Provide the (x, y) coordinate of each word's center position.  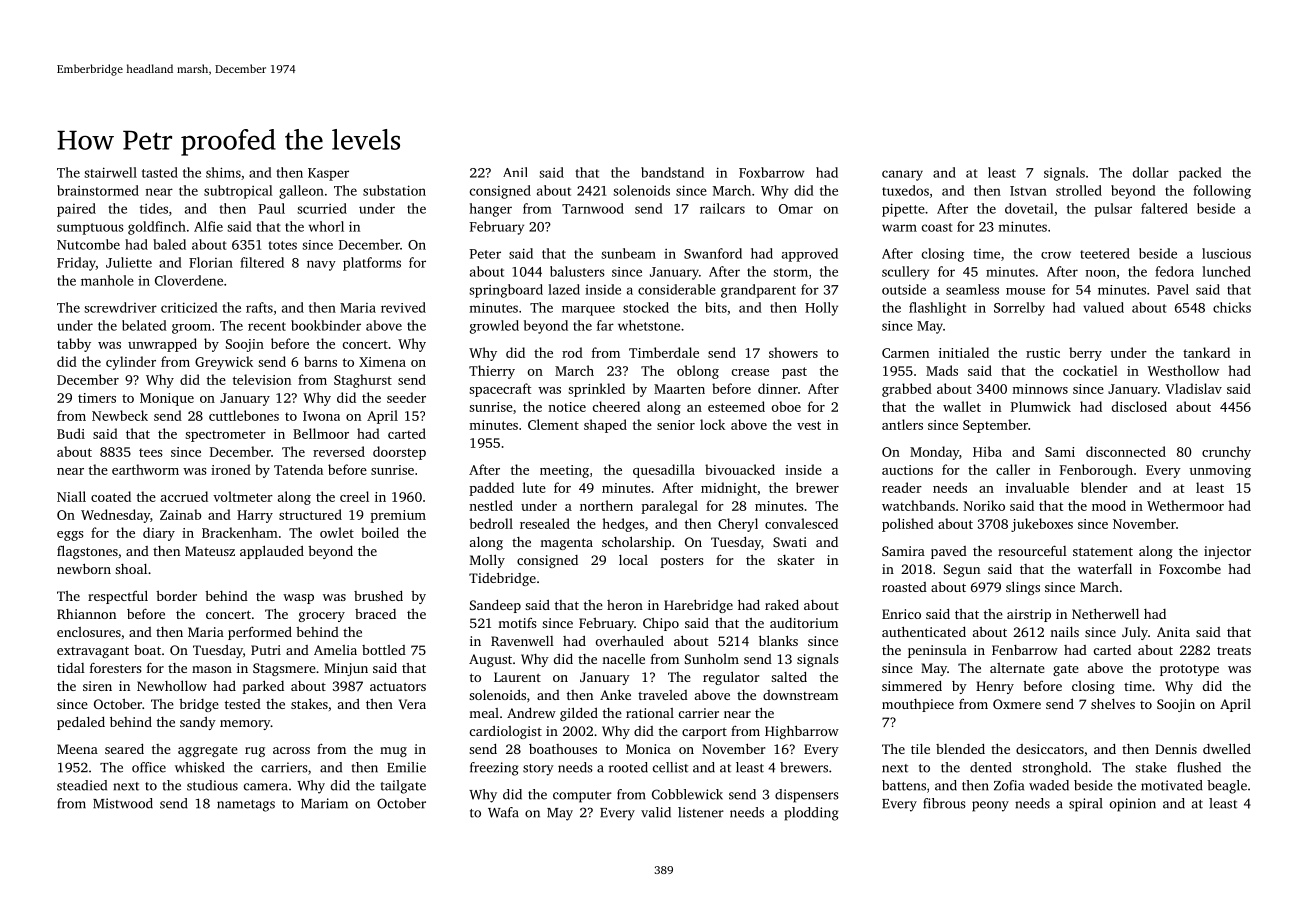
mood (1109, 505)
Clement (553, 424)
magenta (566, 544)
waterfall (1105, 568)
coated (111, 496)
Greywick (224, 363)
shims (223, 172)
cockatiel (1090, 370)
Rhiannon (86, 614)
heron (625, 605)
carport (704, 733)
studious (212, 785)
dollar (1151, 172)
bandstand (672, 172)
